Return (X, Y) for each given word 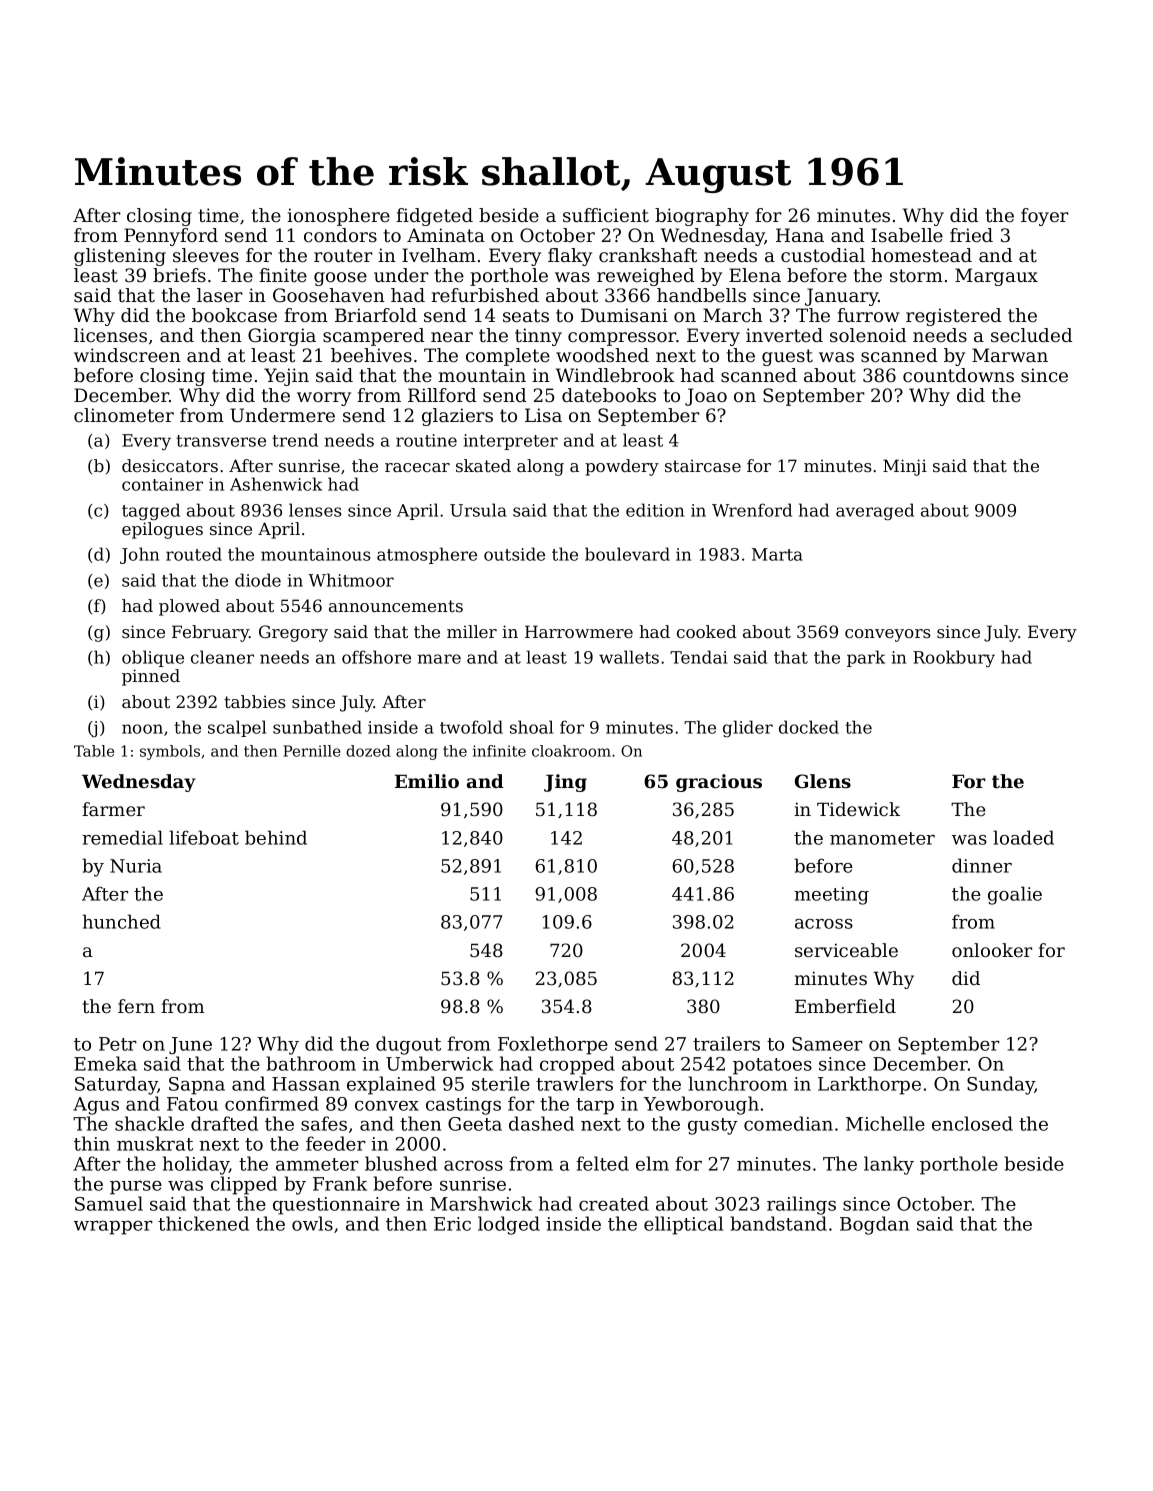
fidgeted (434, 217)
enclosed (972, 1123)
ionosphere (338, 217)
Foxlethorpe (553, 1045)
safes (324, 1123)
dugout (408, 1045)
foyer (1045, 217)
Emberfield (845, 1006)
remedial (122, 837)
